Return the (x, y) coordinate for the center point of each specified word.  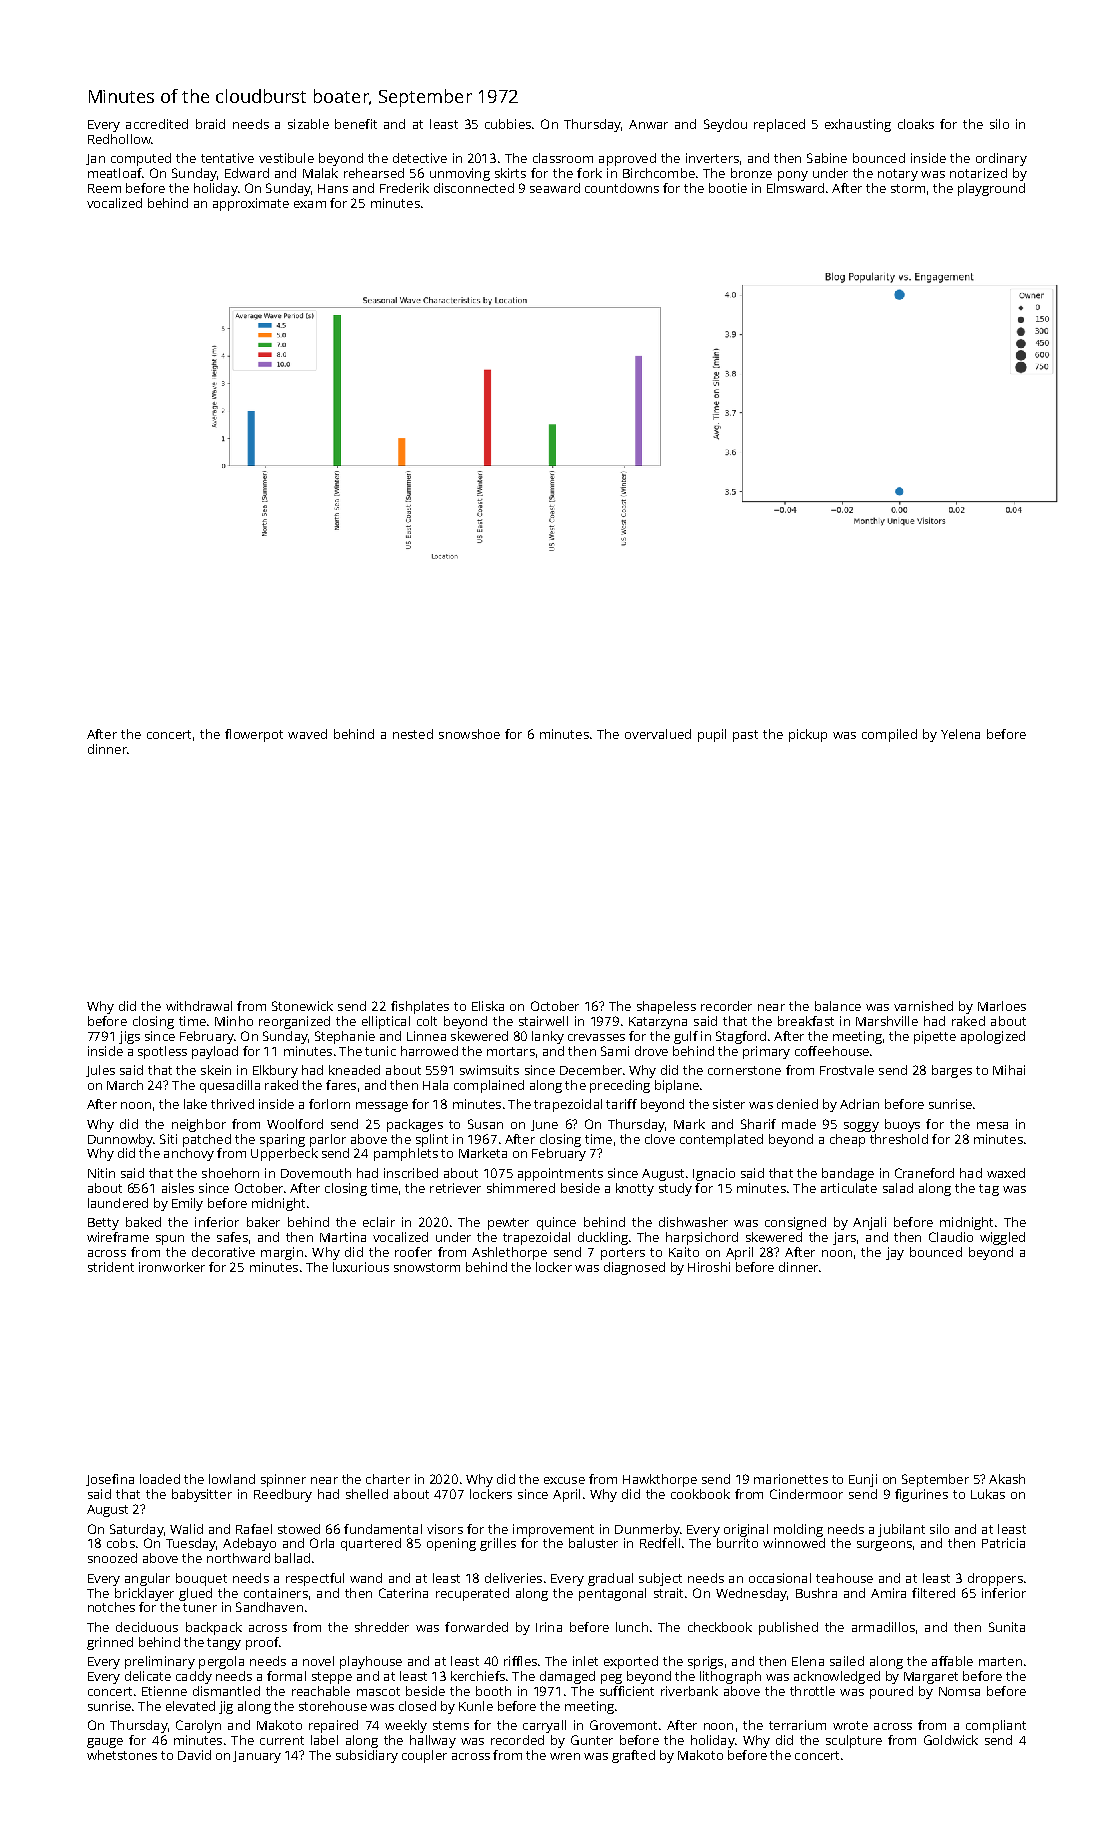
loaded (160, 1479)
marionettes (791, 1479)
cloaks (916, 124)
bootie (728, 188)
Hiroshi (709, 1267)
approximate (251, 204)
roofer (413, 1252)
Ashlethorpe (509, 1253)
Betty (103, 1224)
